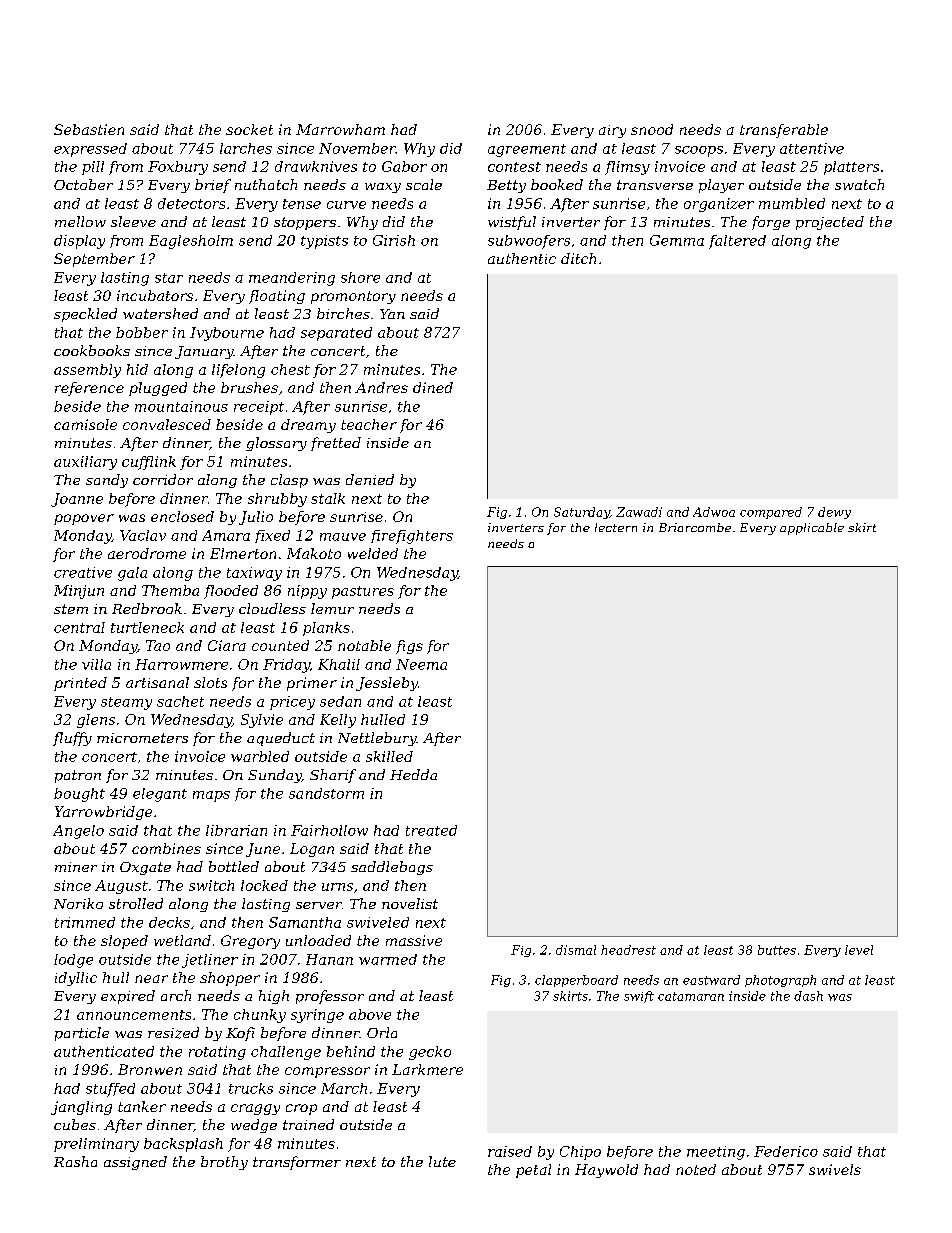 This screenshot has width=952, height=1233. I want to click on stuffed, so click(110, 1090).
